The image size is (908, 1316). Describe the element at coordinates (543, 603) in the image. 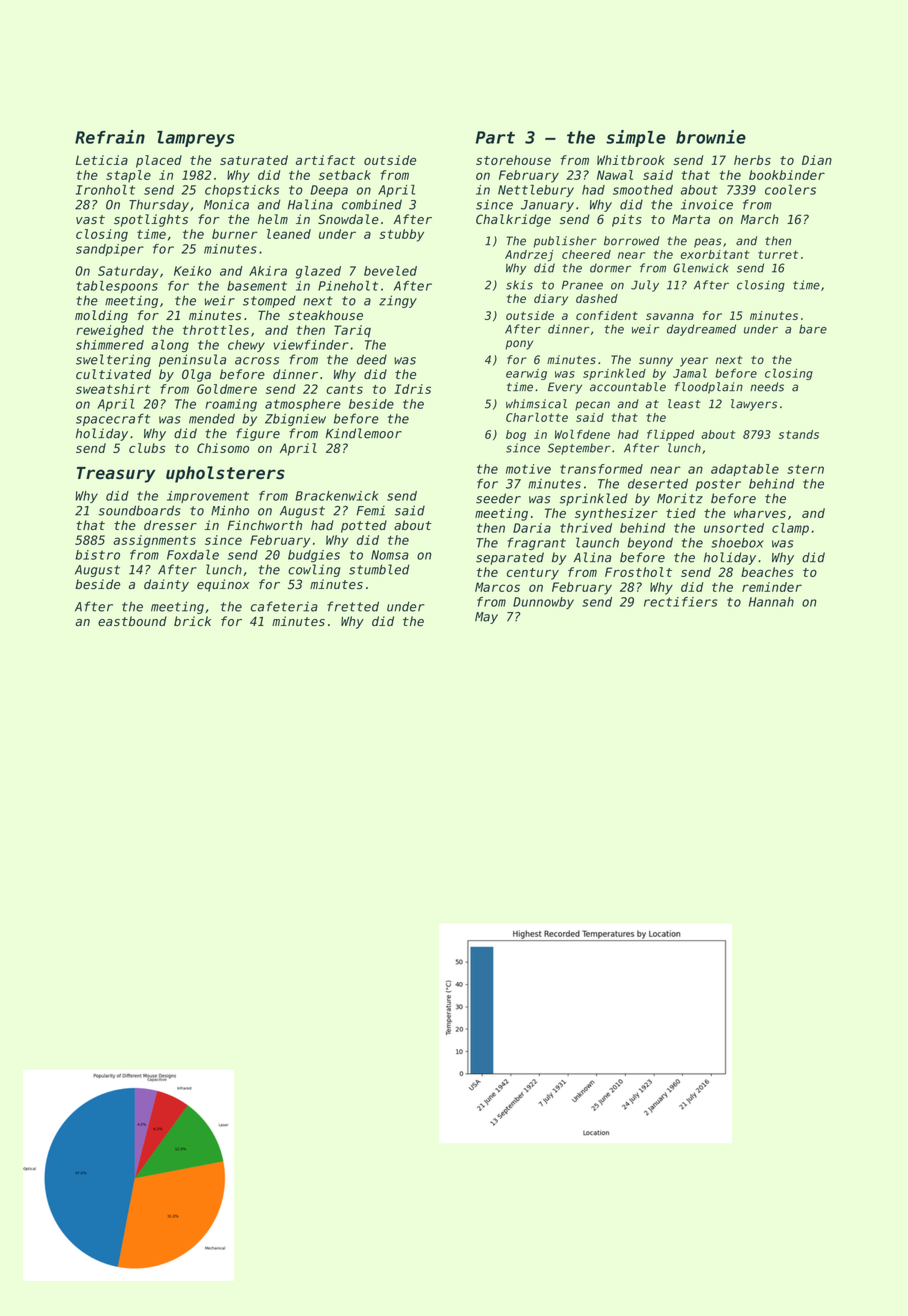

I see `Dunnowby` at that location.
